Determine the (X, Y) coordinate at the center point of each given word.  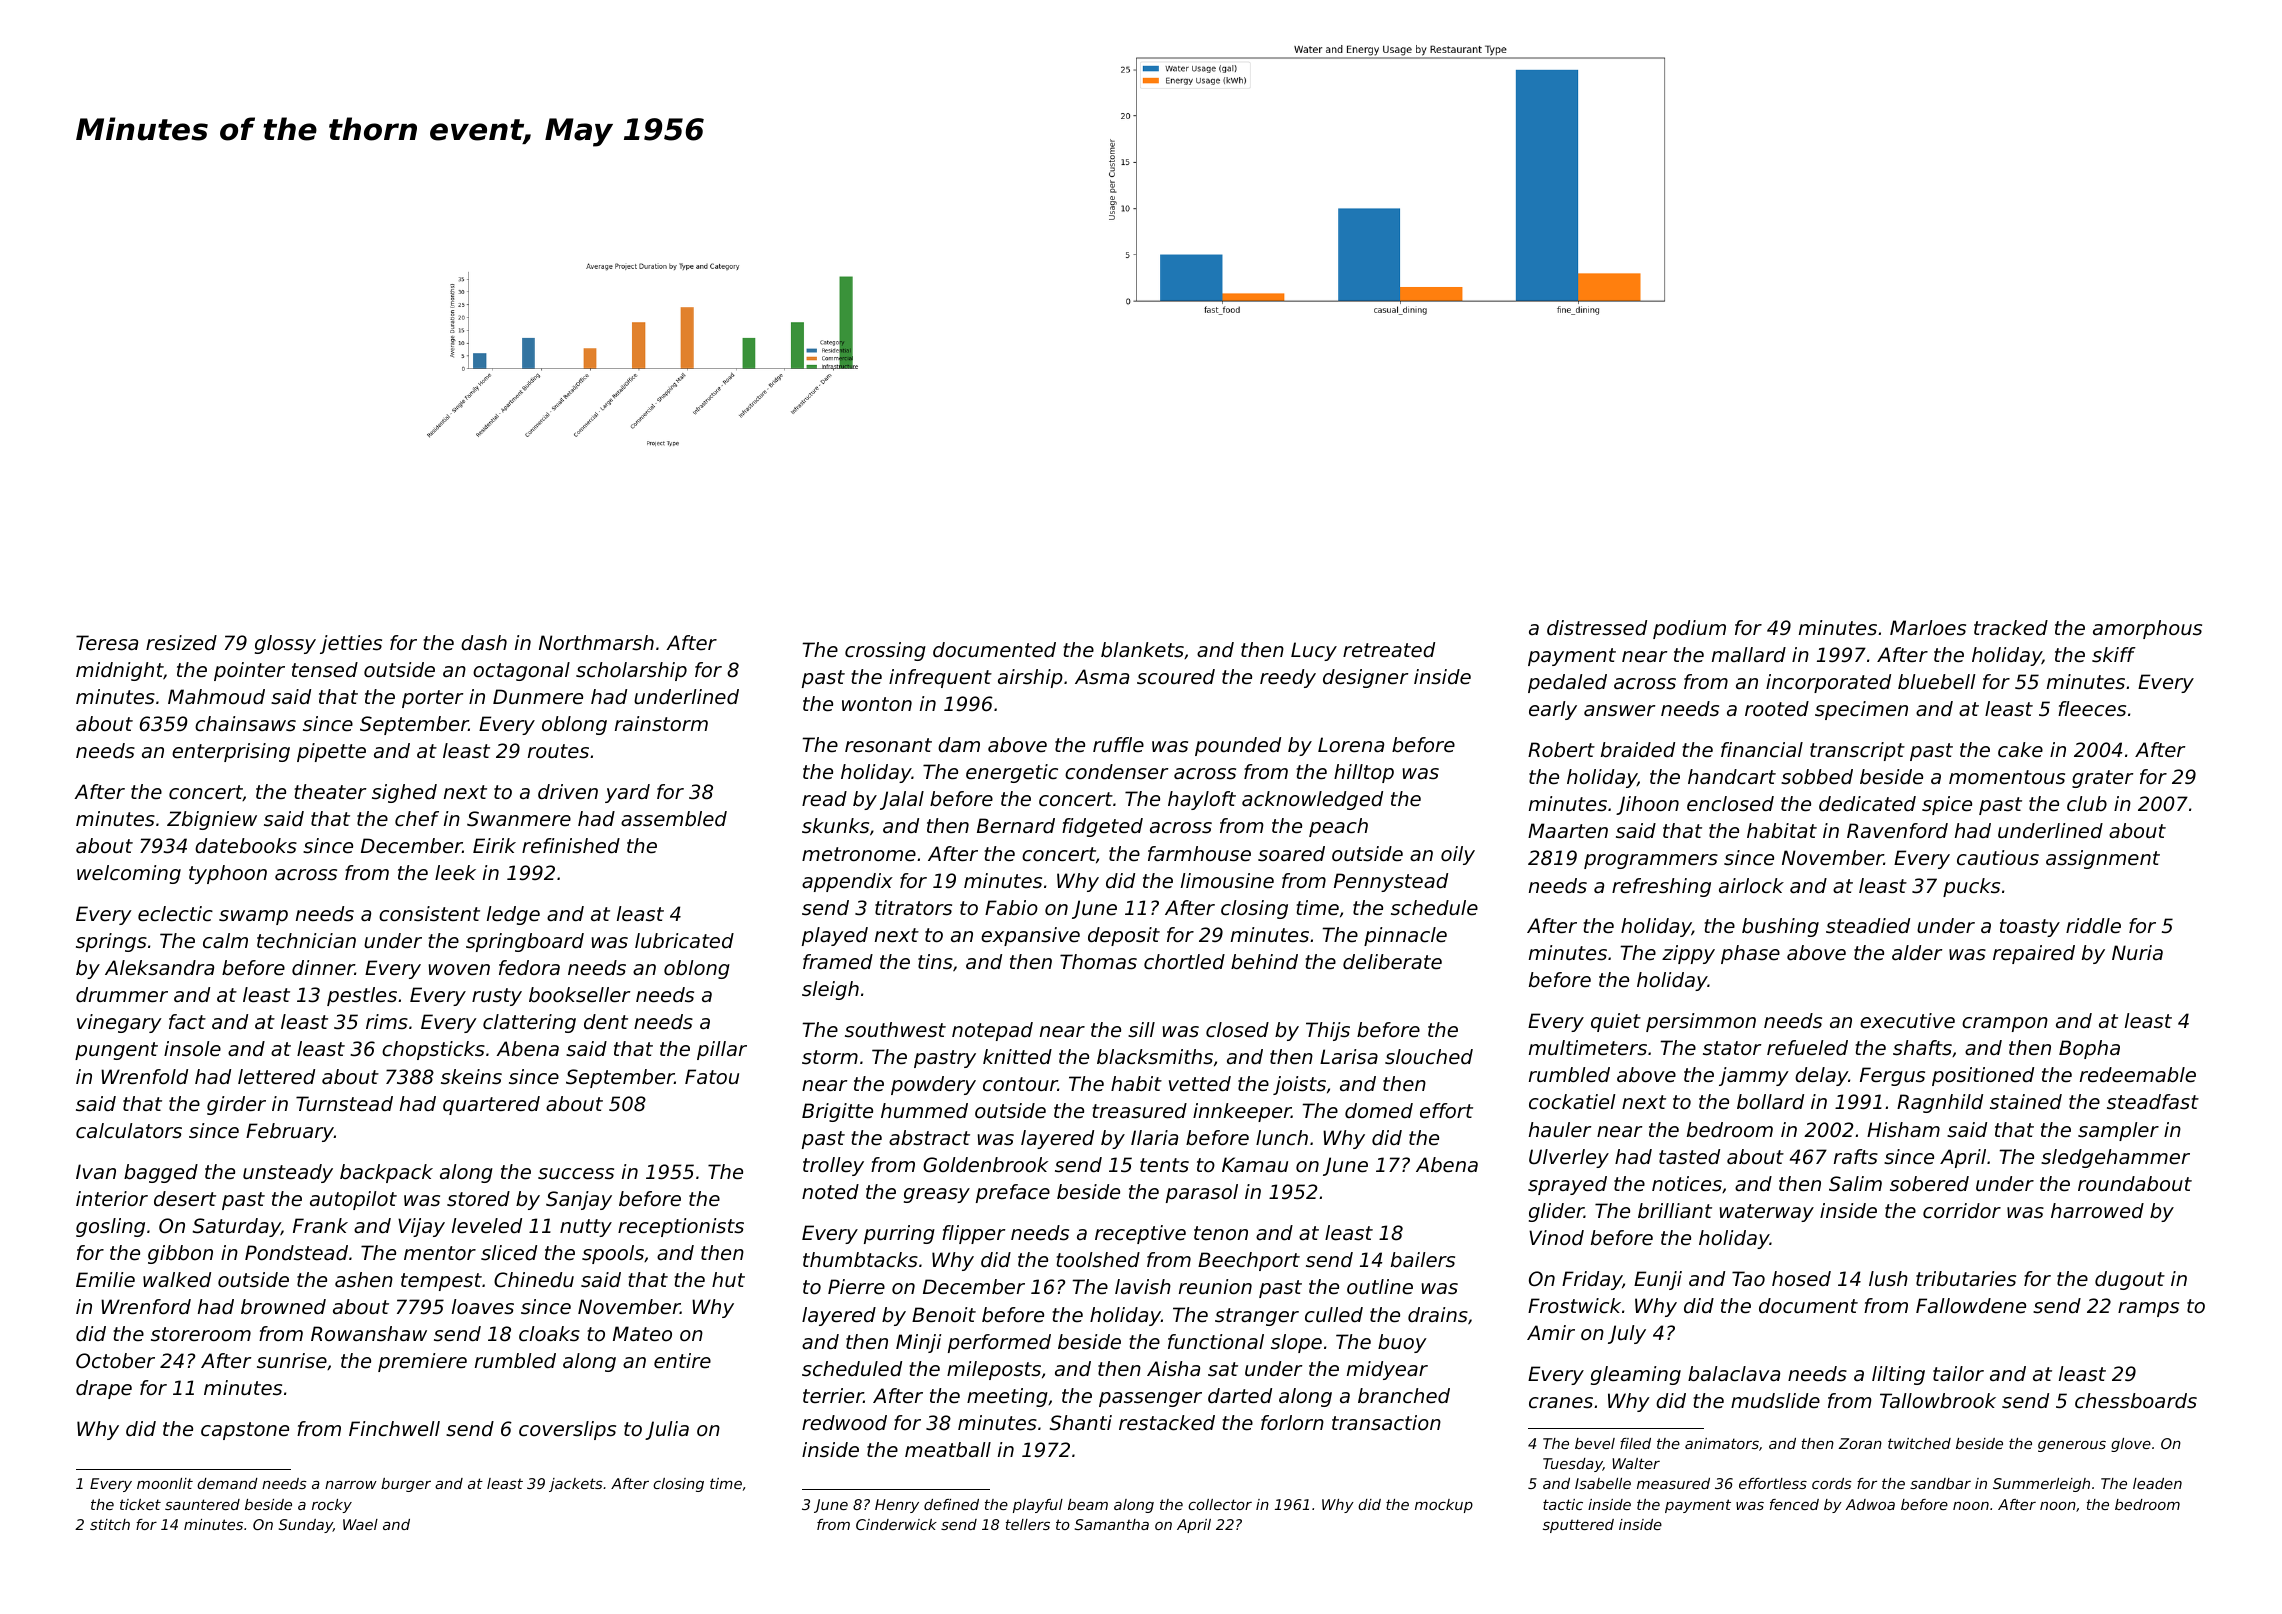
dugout (2130, 1280)
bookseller (579, 995)
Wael (360, 1524)
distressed (1597, 628)
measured (1673, 1483)
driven (568, 792)
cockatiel (1572, 1102)
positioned (1983, 1076)
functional (1216, 1342)
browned (283, 1307)
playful (1038, 1506)
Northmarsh (596, 643)
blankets (1142, 650)
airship (1030, 678)
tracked (2011, 628)
